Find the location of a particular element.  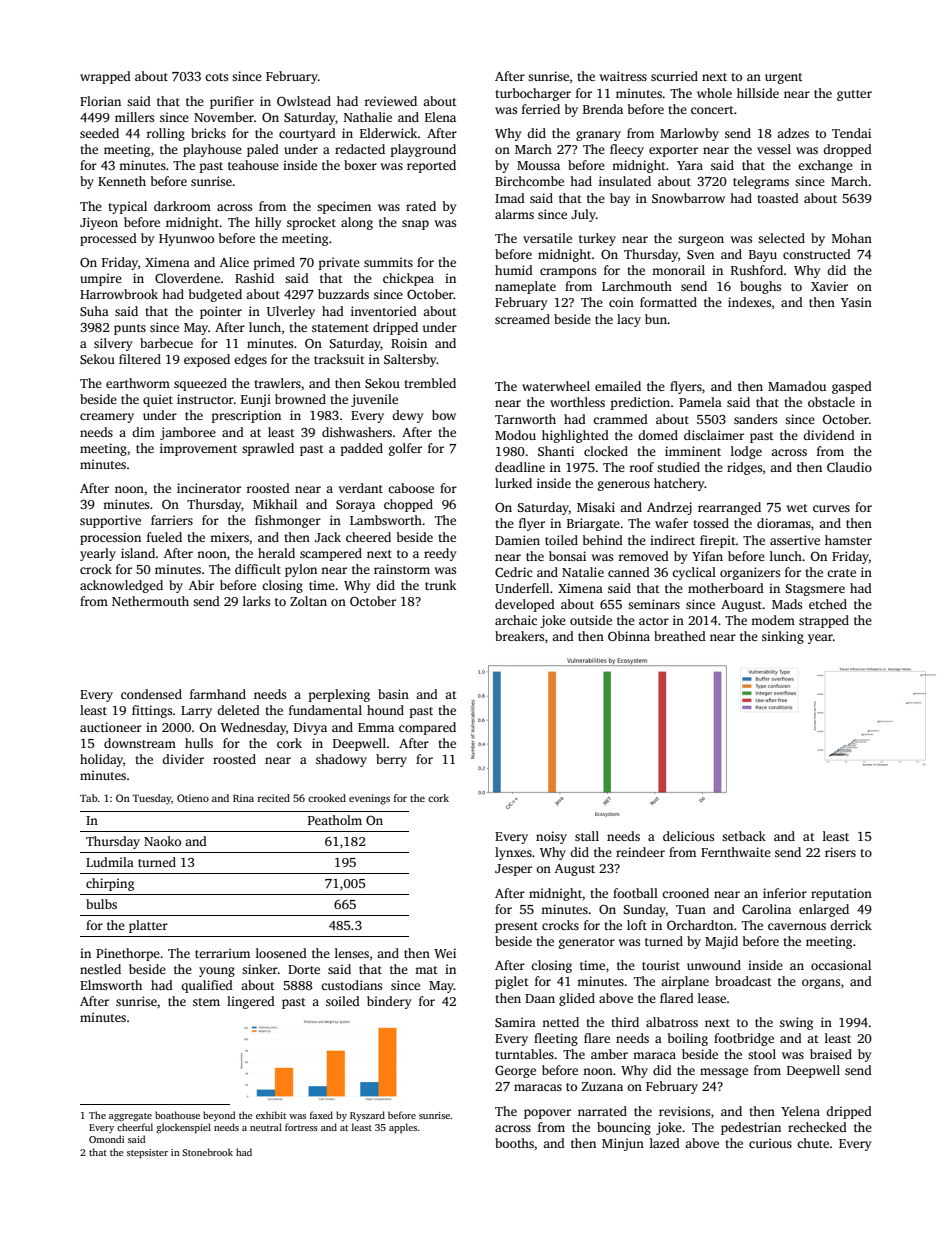

supportive is located at coordinates (110, 521).
